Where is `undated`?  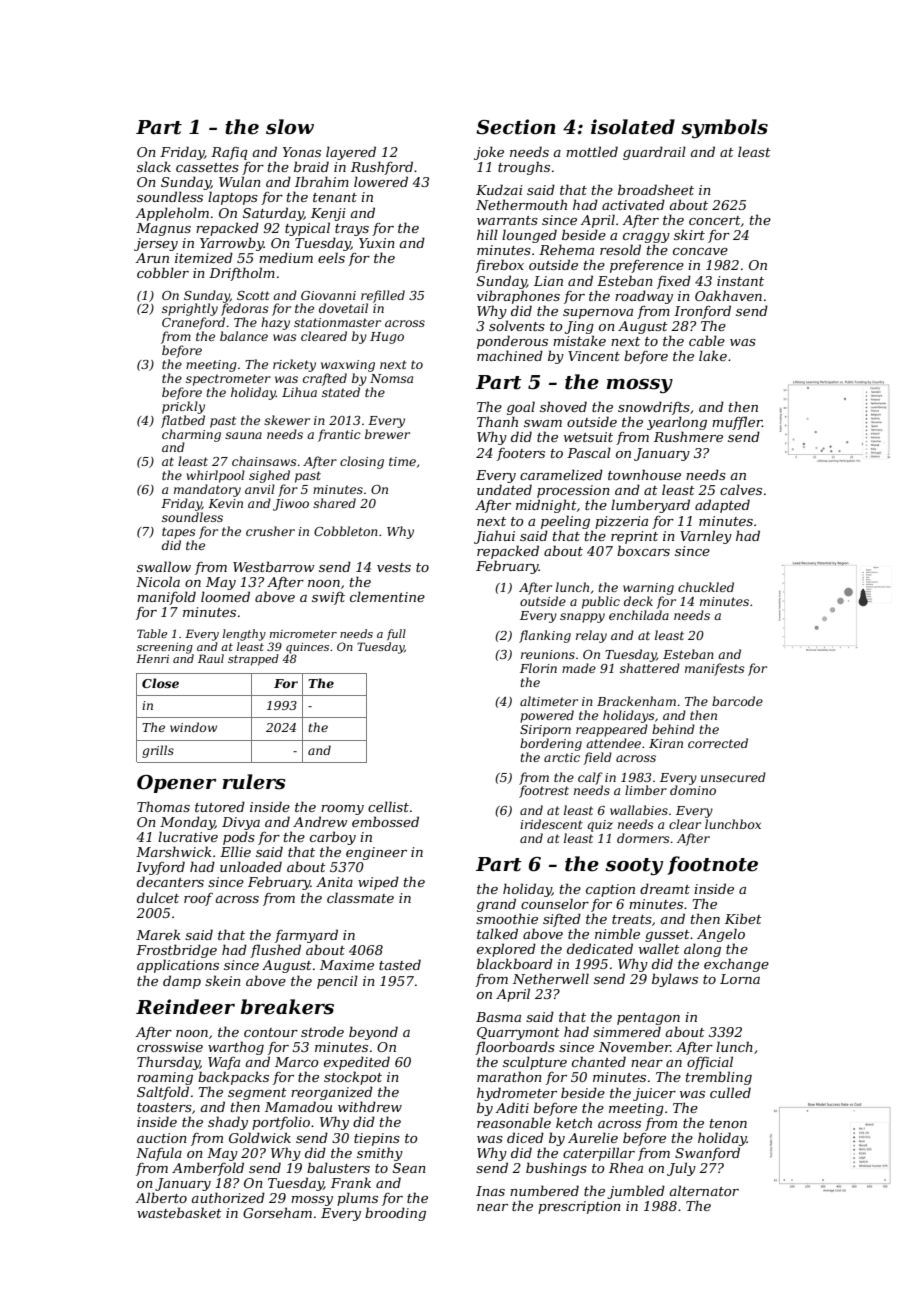 undated is located at coordinates (504, 489).
